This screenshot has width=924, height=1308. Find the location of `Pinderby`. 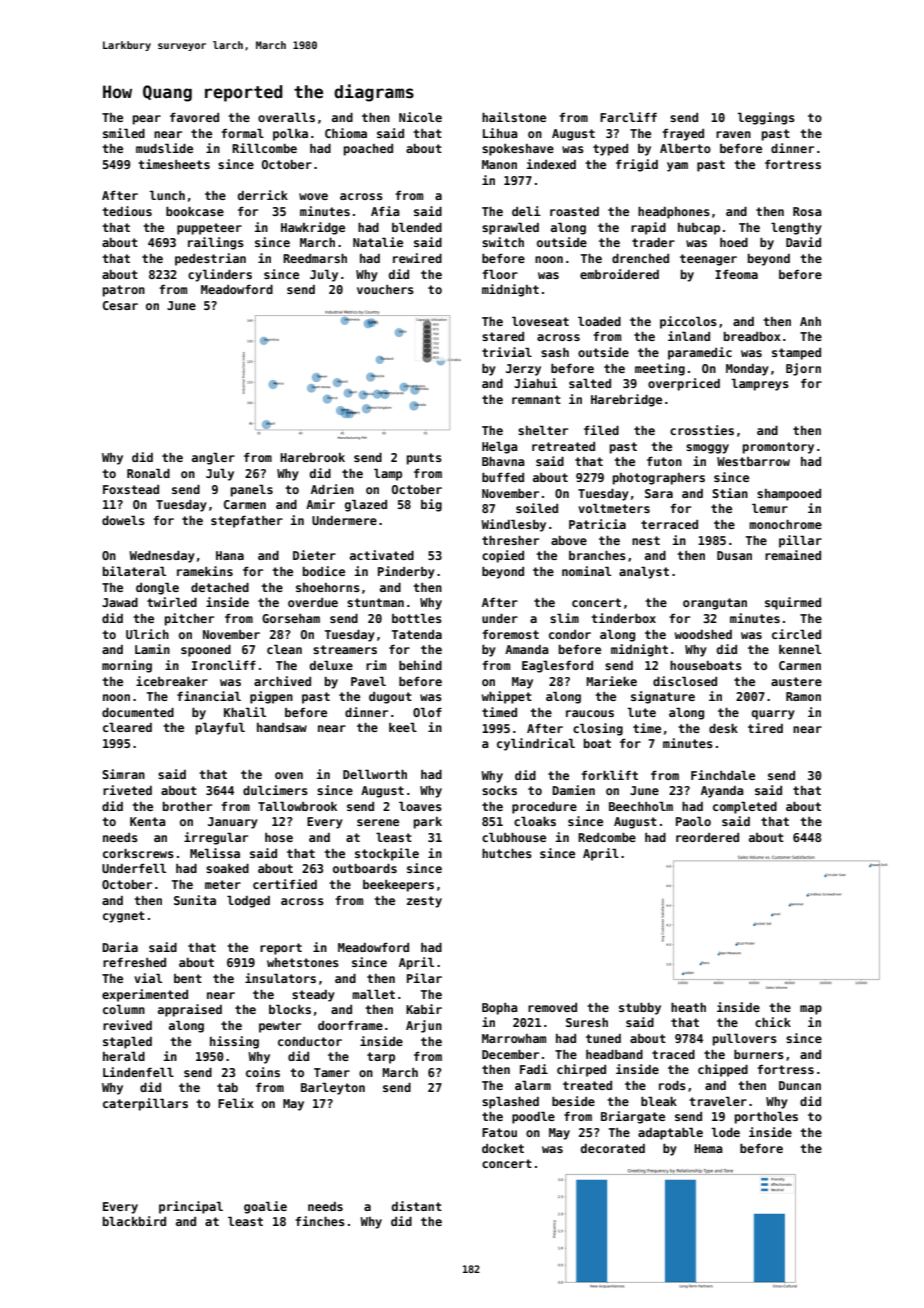

Pinderby is located at coordinates (406, 572).
